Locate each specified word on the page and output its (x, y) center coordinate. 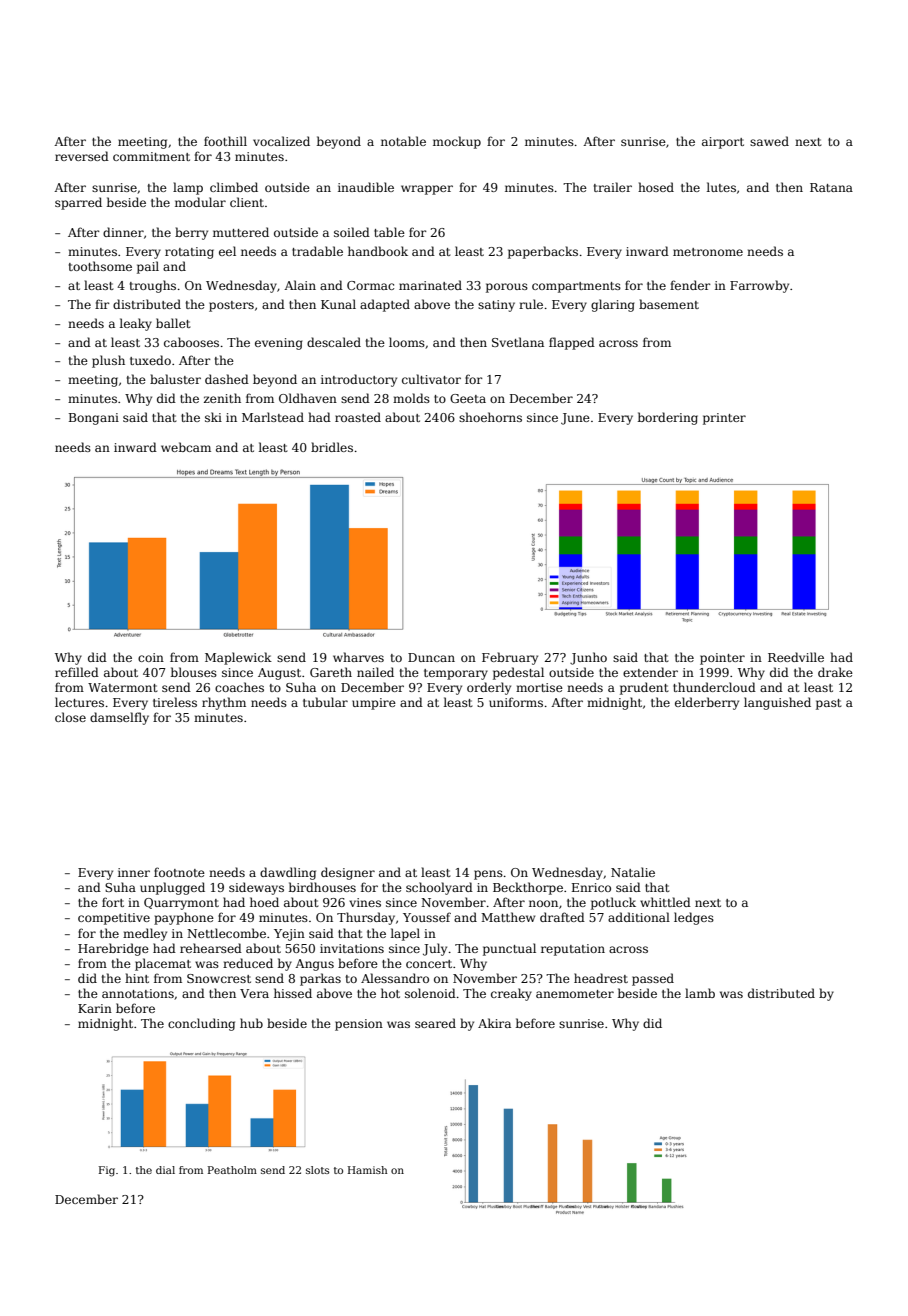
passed (653, 979)
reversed (82, 156)
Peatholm (232, 1170)
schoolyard (439, 888)
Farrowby (759, 286)
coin (151, 657)
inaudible (366, 187)
